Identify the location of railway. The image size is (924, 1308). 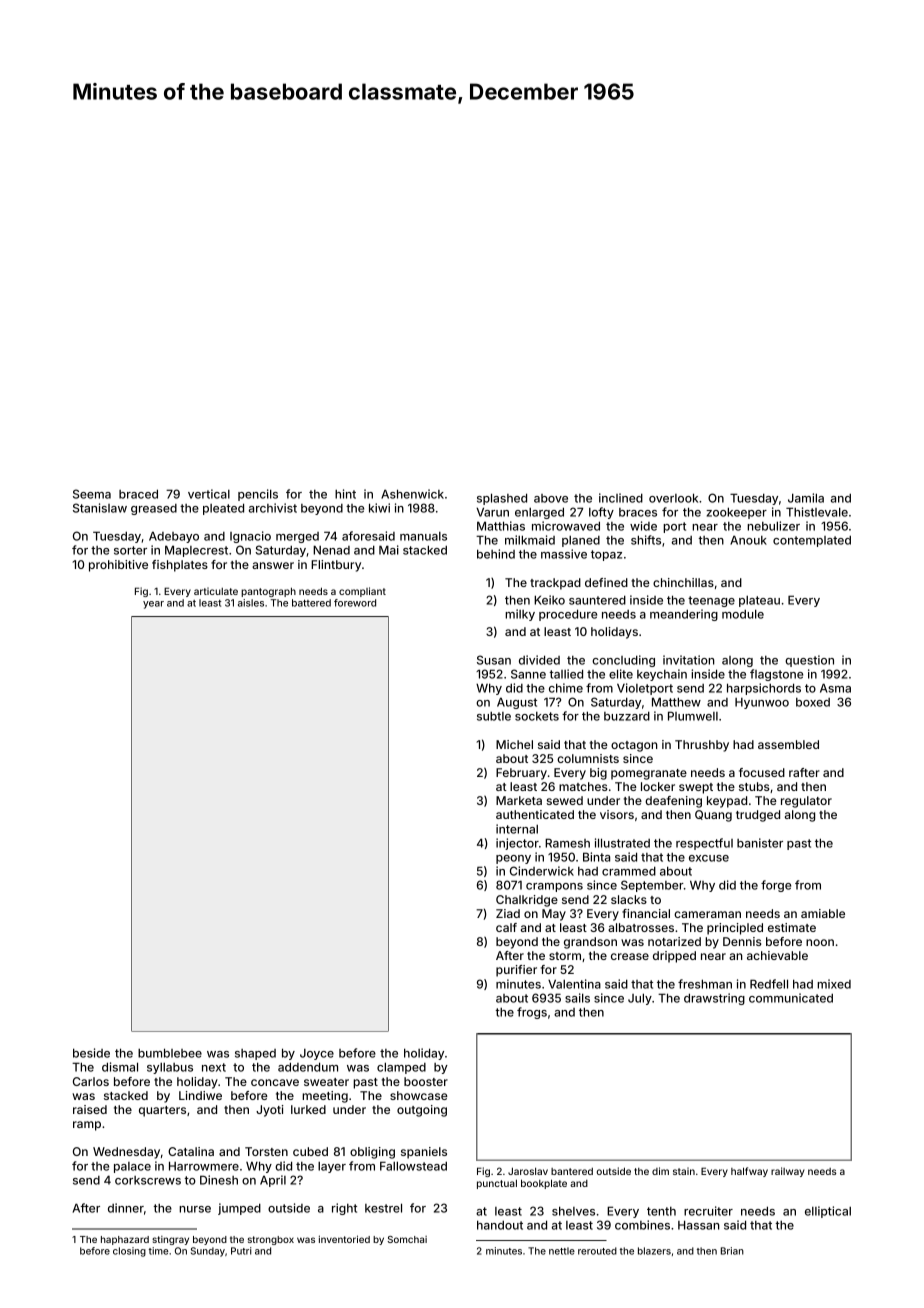
(788, 1172).
